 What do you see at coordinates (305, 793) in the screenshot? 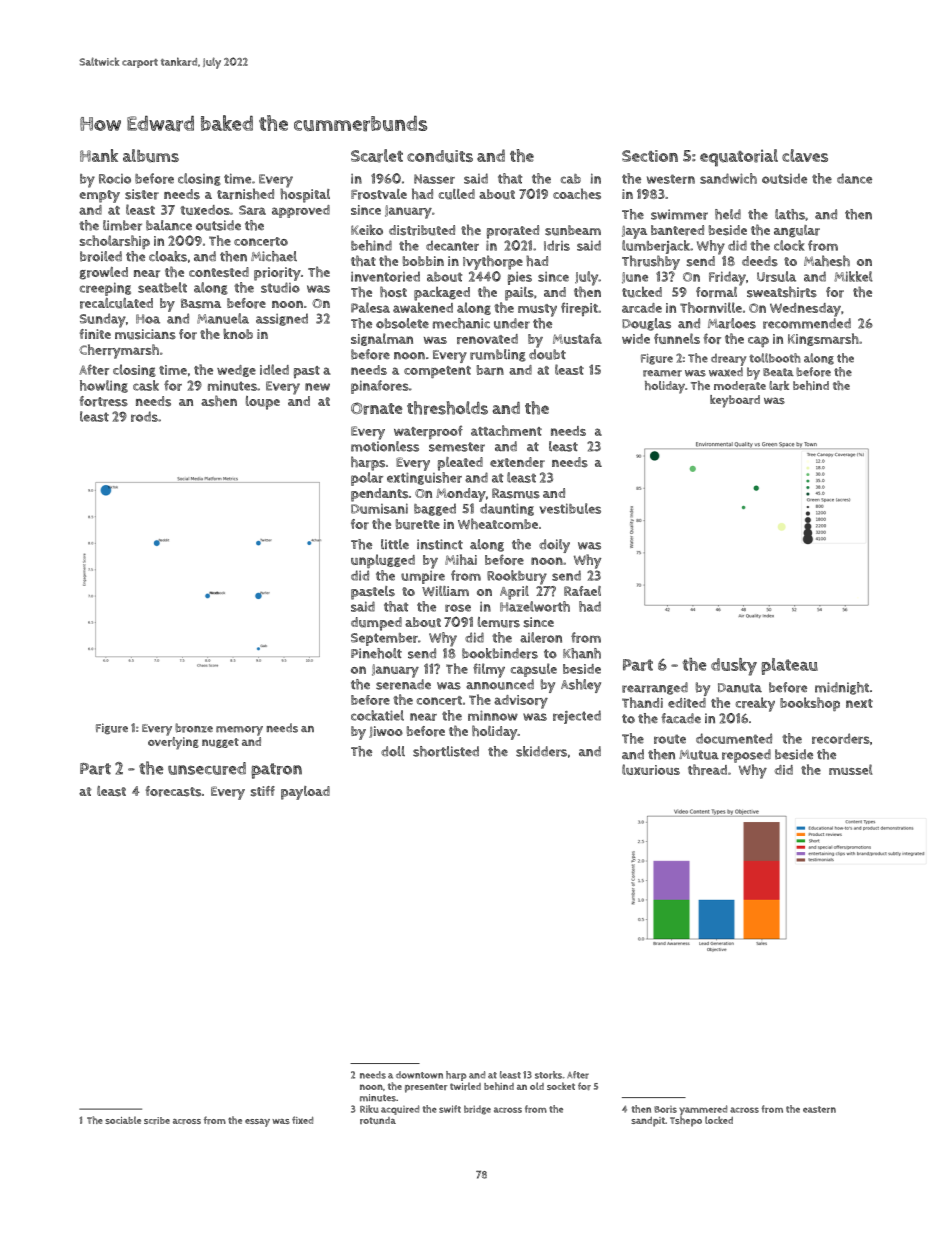
I see `payload` at bounding box center [305, 793].
